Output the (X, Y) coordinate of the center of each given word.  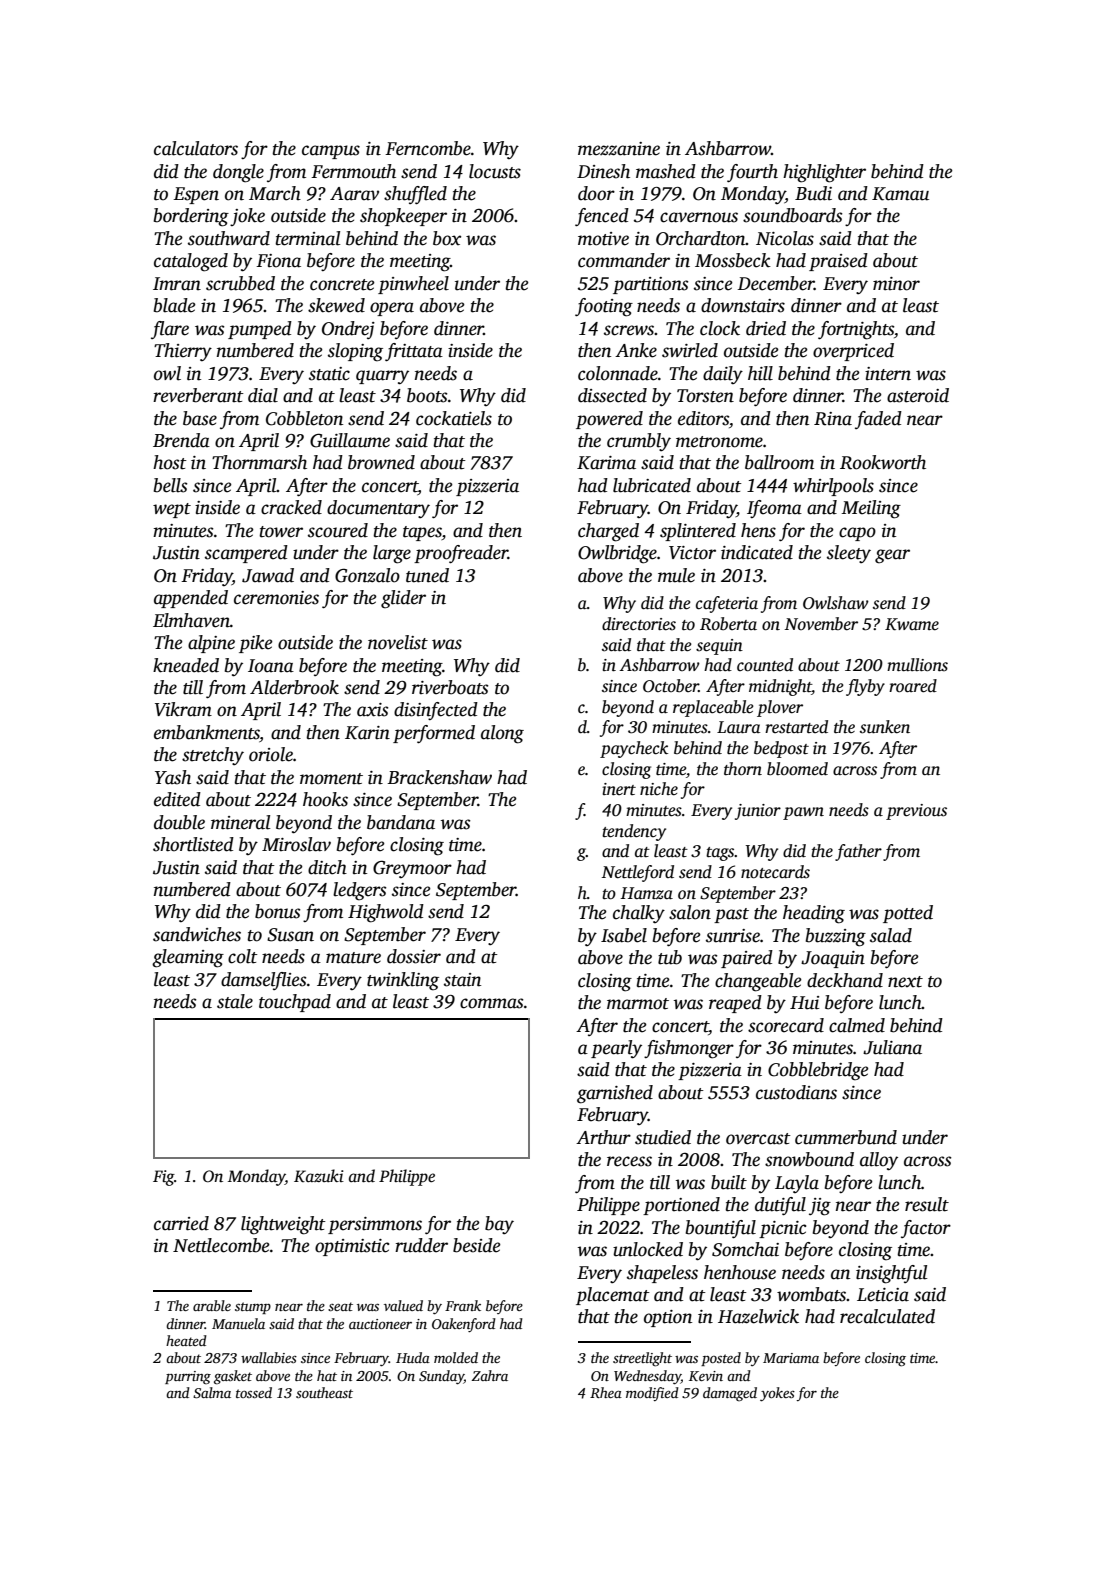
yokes (777, 1394)
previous (916, 812)
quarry (382, 377)
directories (639, 624)
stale (235, 1001)
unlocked (648, 1249)
